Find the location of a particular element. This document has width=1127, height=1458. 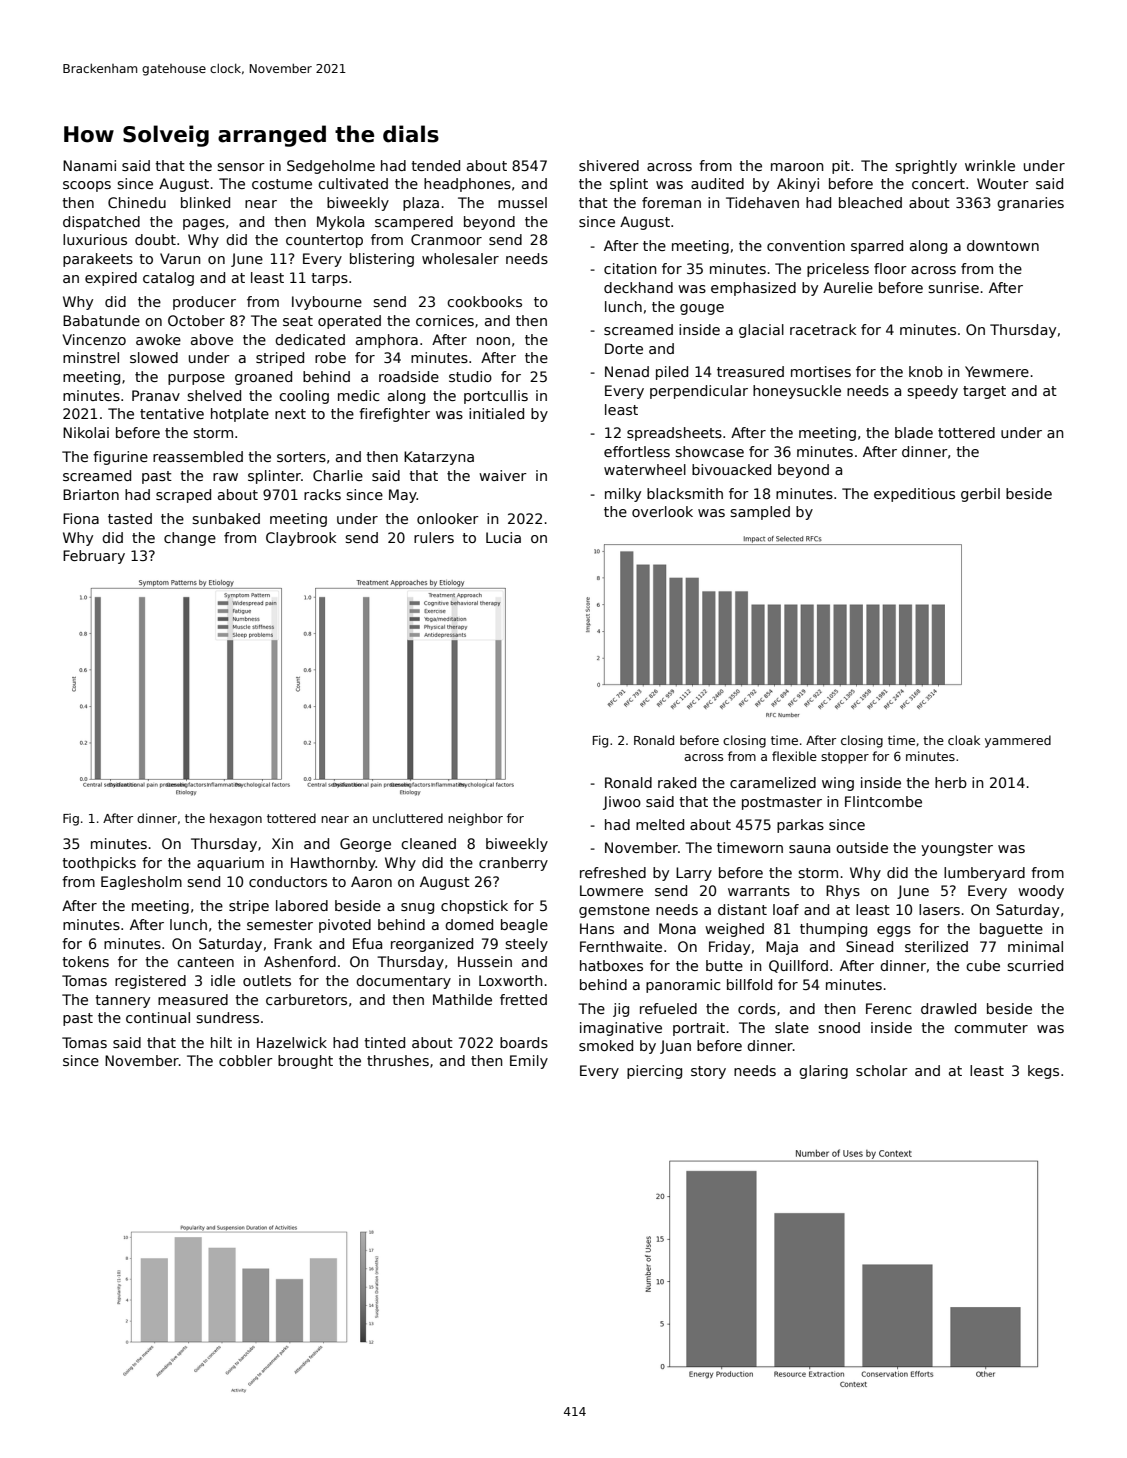

tended is located at coordinates (435, 165).
